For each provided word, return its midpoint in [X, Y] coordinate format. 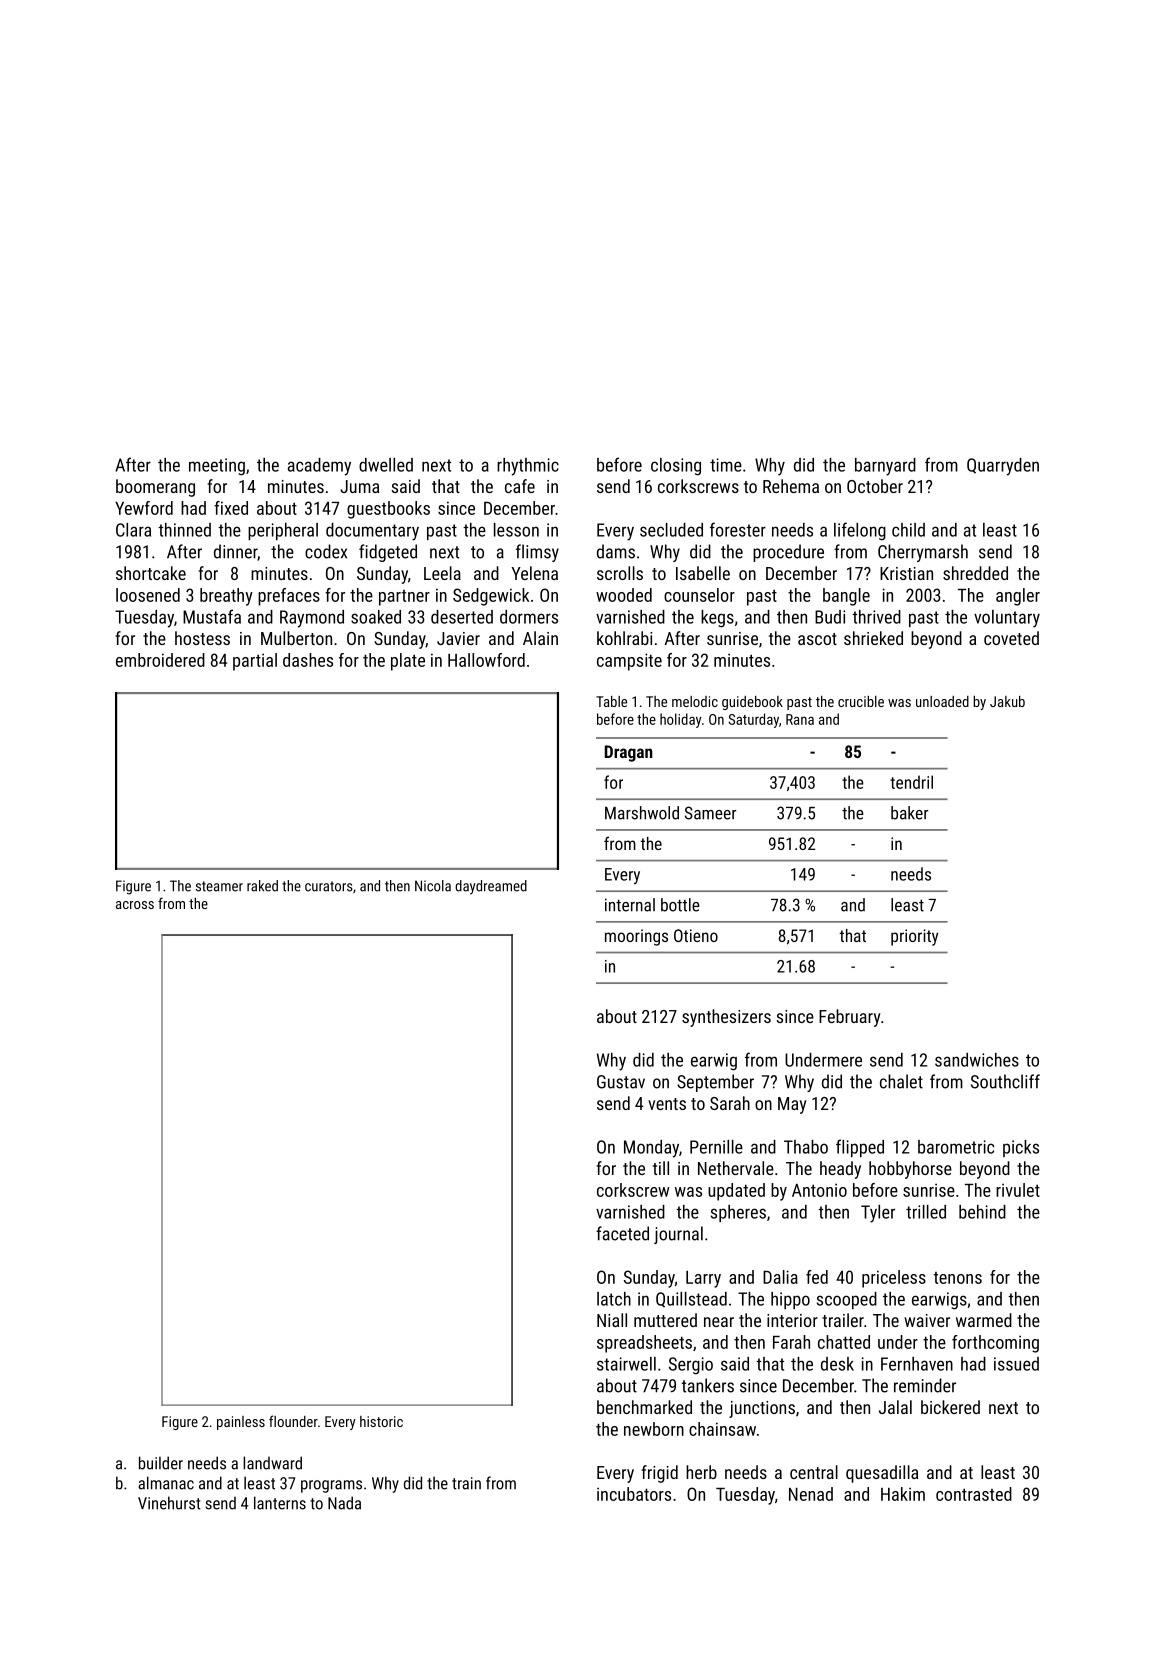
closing [676, 467]
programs [331, 1486]
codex [326, 551]
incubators [634, 1494]
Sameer [710, 813]
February [850, 1018]
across [135, 905]
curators [329, 886]
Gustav [621, 1082]
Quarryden [1003, 467]
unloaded [942, 701]
